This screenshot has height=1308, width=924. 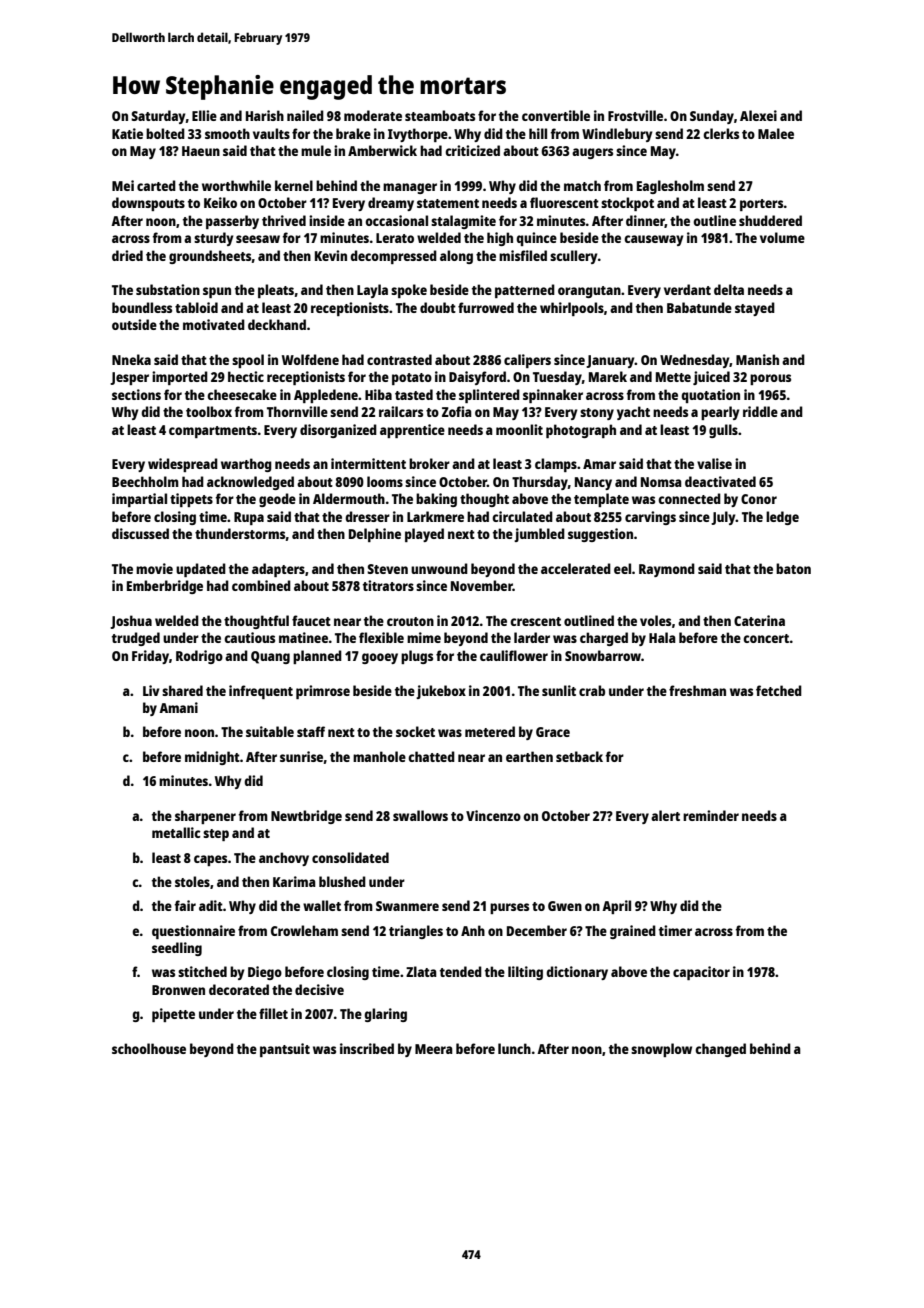 What do you see at coordinates (201, 151) in the screenshot?
I see `Haeun` at bounding box center [201, 151].
